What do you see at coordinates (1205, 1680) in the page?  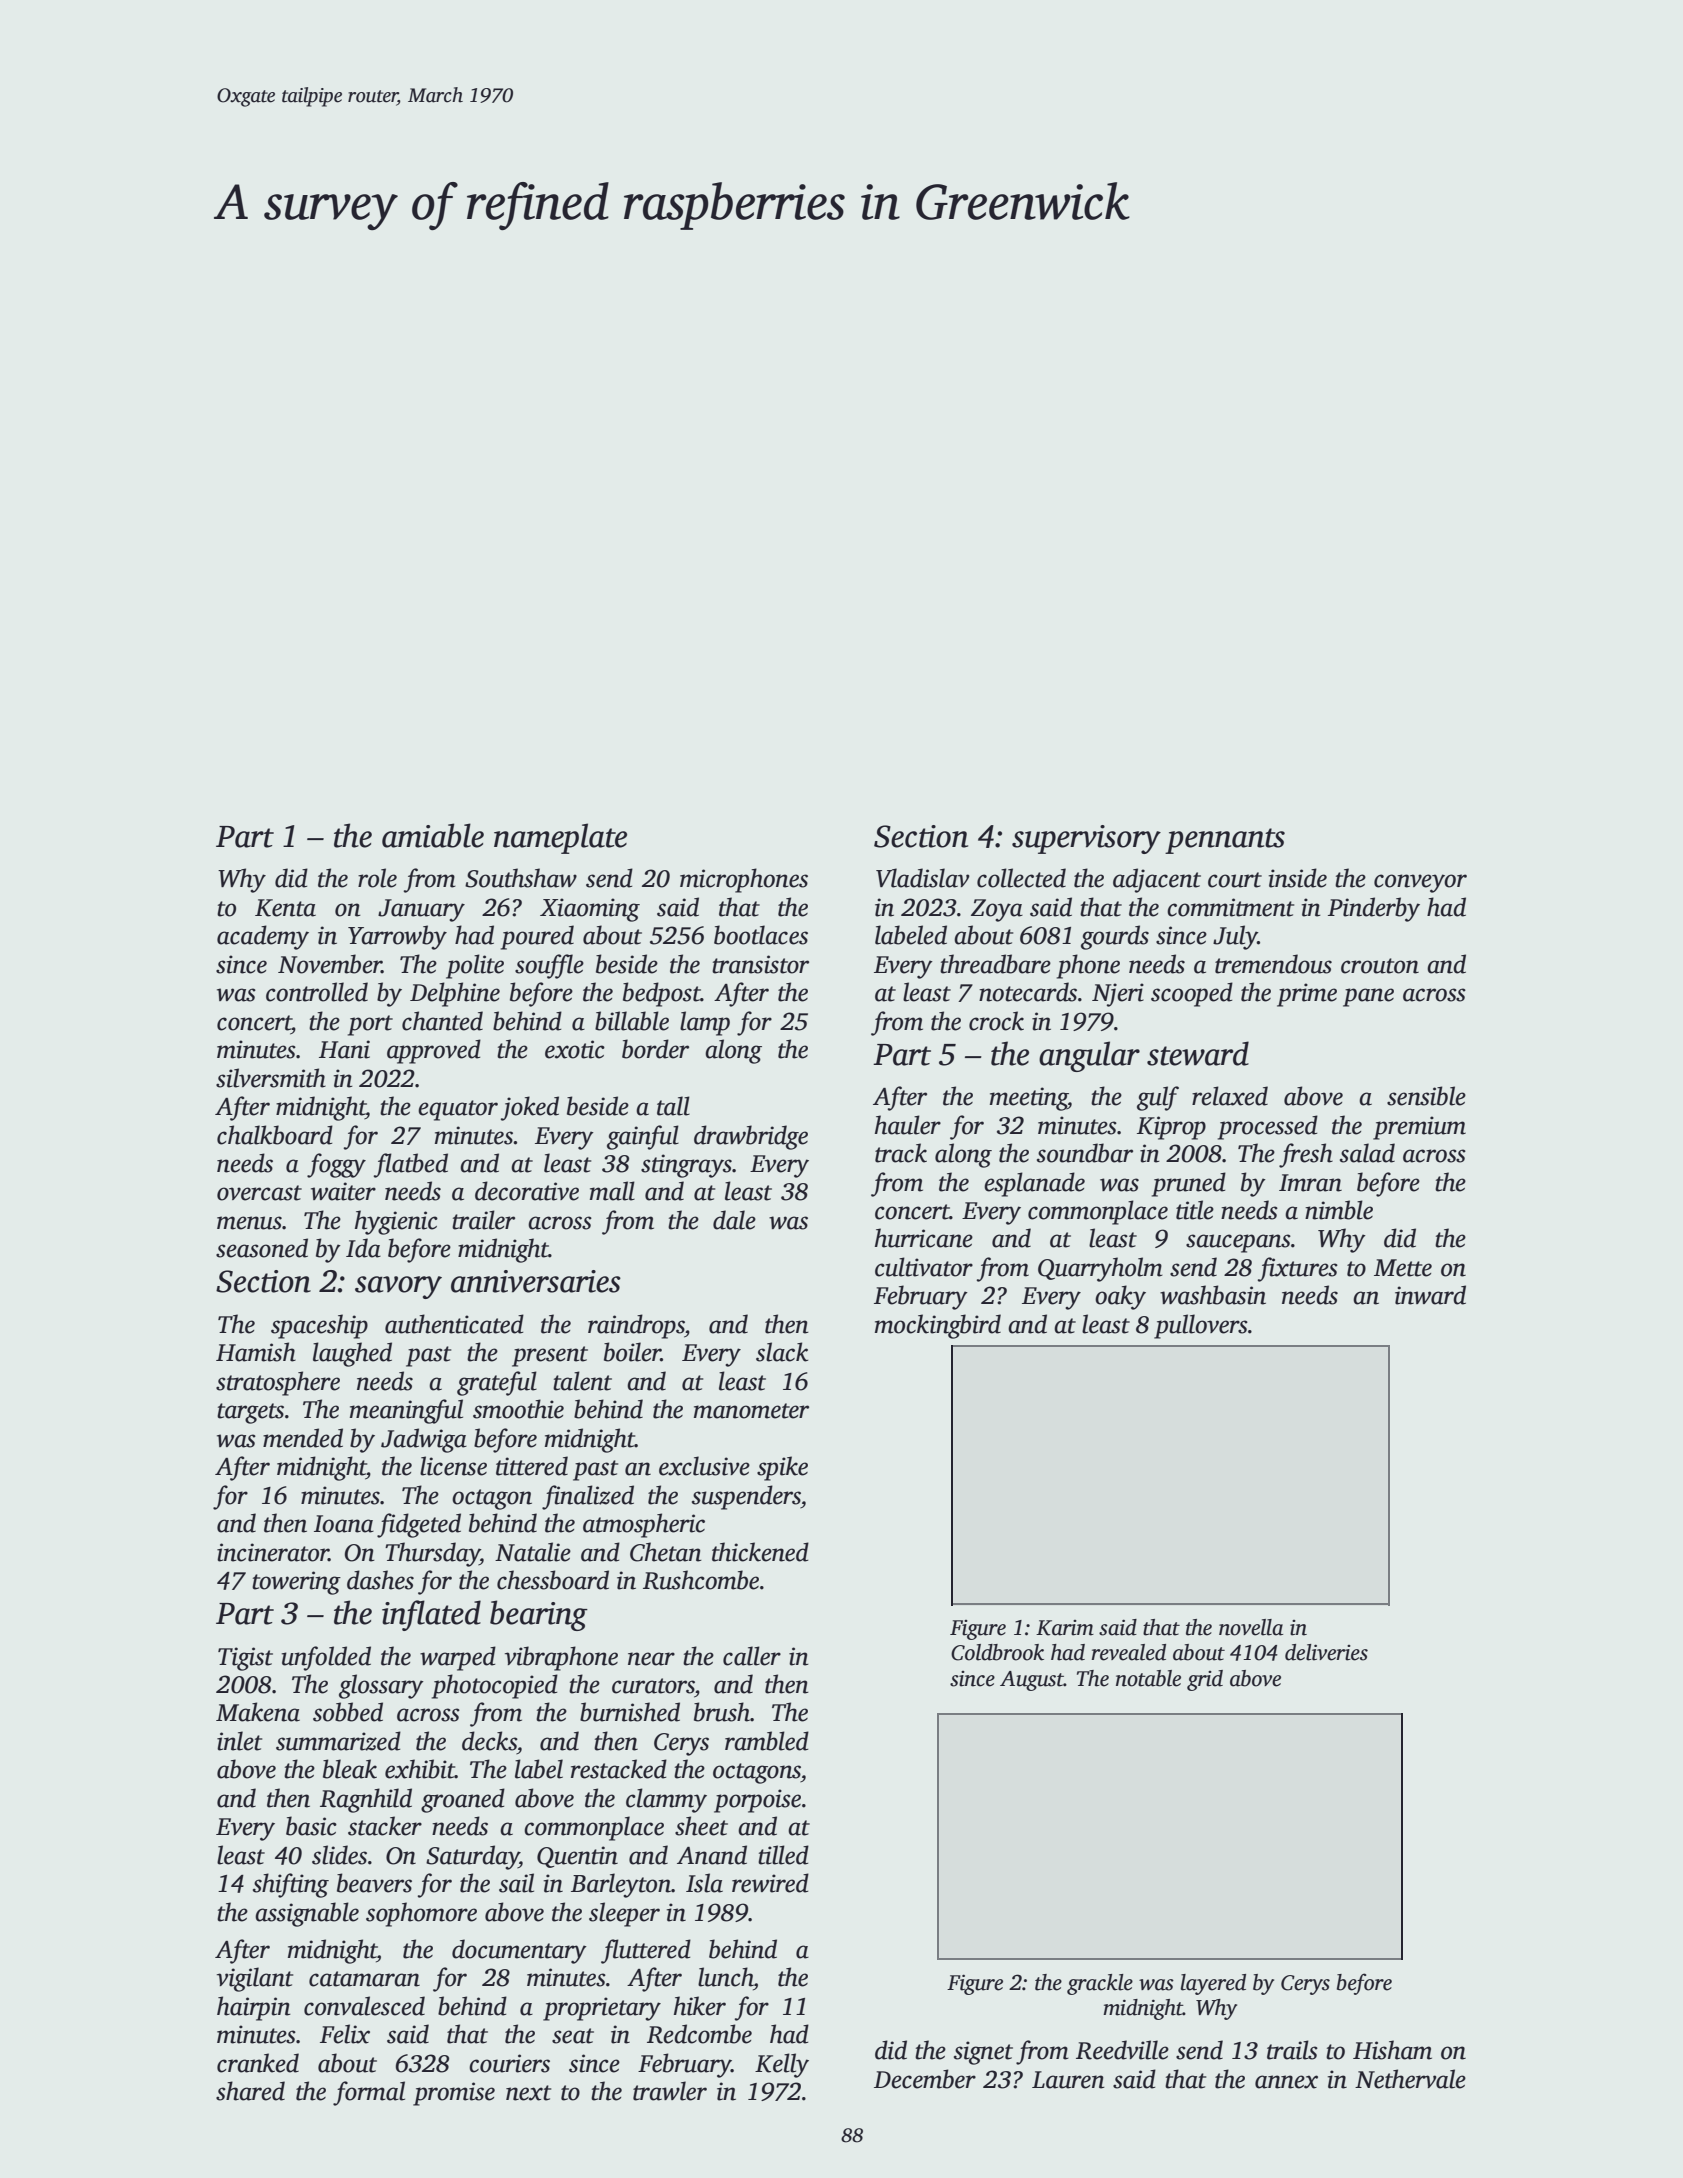 I see `grid` at bounding box center [1205, 1680].
